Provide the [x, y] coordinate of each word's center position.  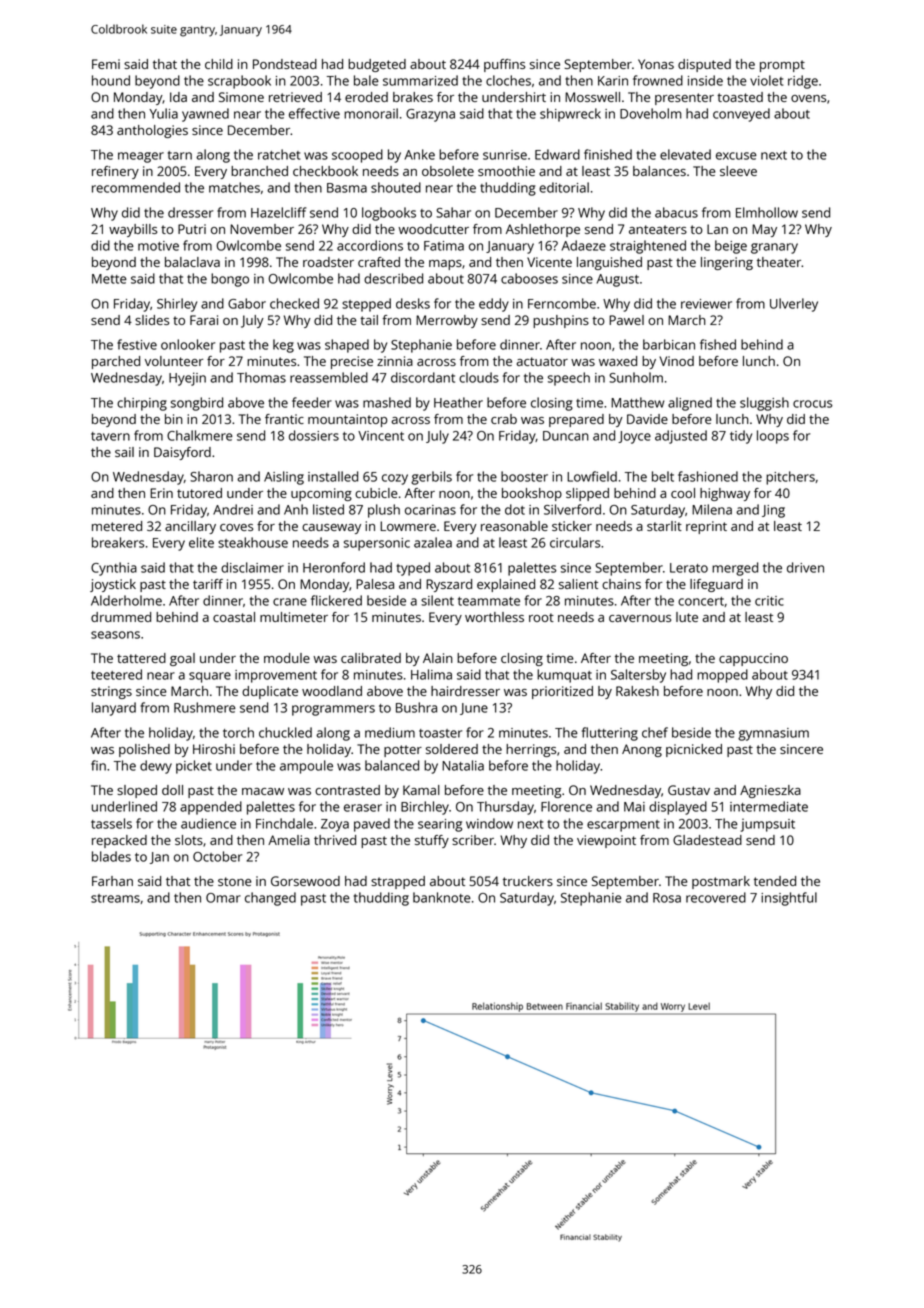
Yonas [656, 64]
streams [115, 898]
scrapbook [239, 82]
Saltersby [638, 676]
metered [117, 526]
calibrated [371, 658]
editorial [564, 187]
